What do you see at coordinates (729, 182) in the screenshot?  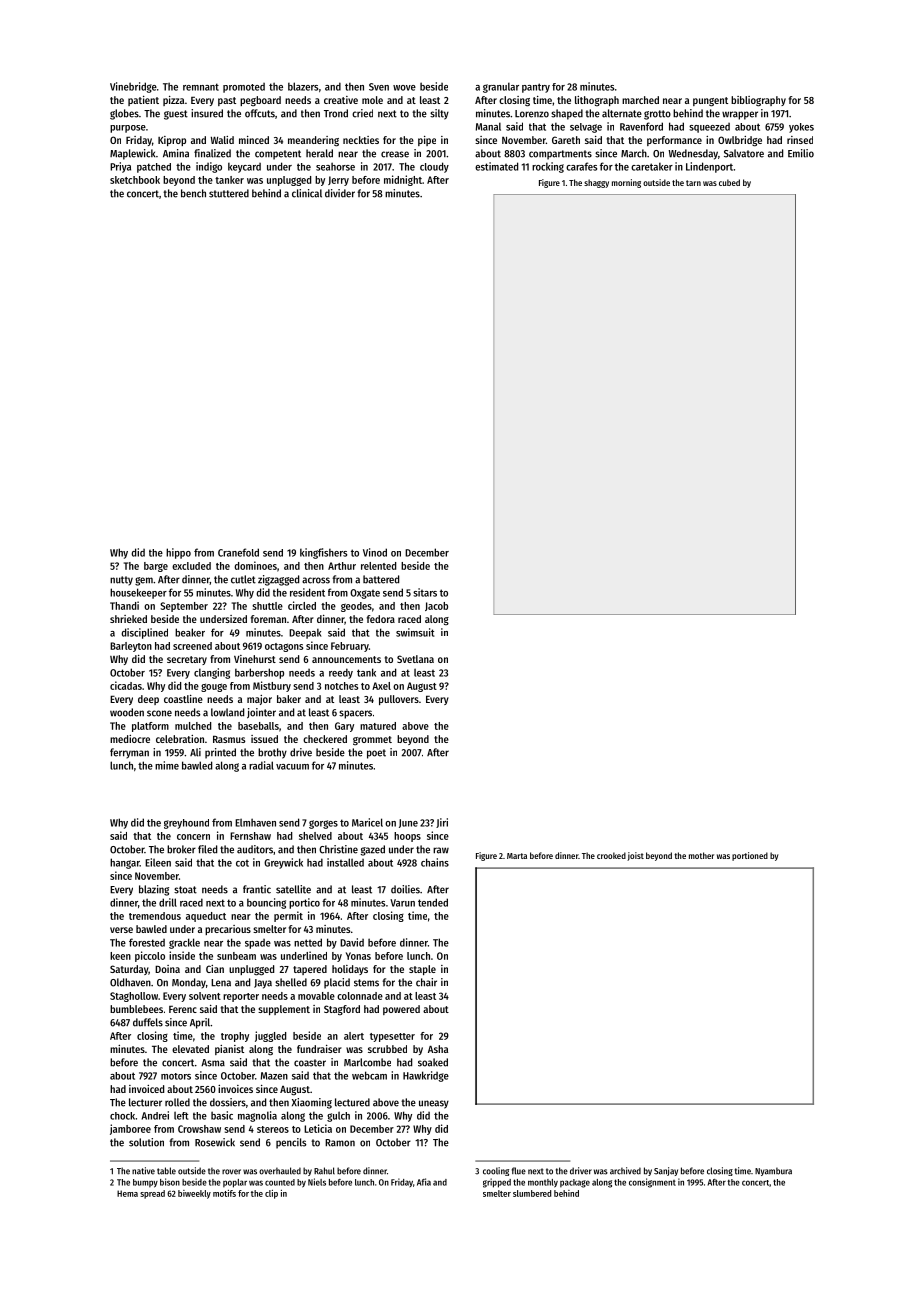 I see `cubed` at bounding box center [729, 182].
